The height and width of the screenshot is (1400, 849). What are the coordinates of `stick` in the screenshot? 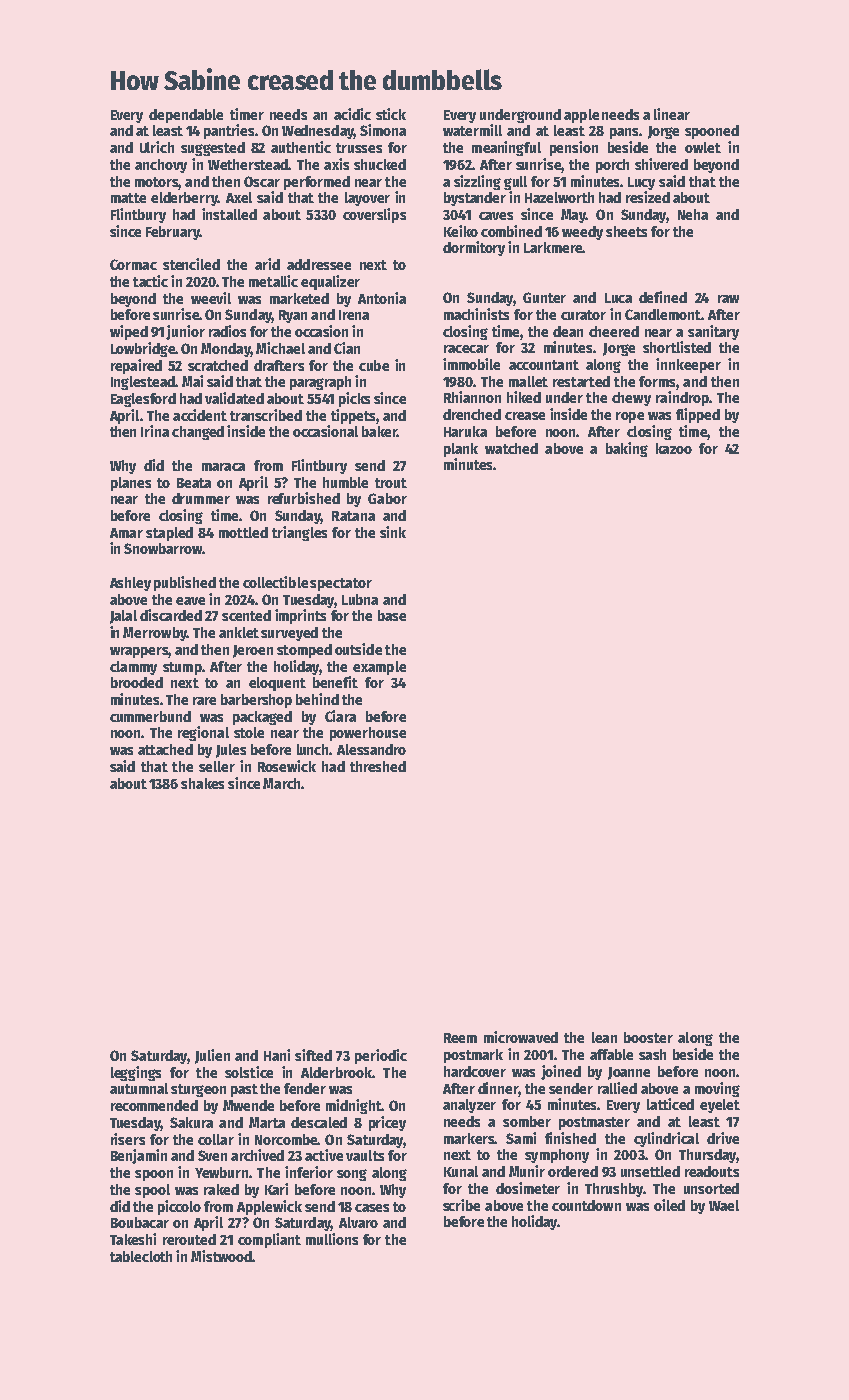 It's located at (391, 114).
